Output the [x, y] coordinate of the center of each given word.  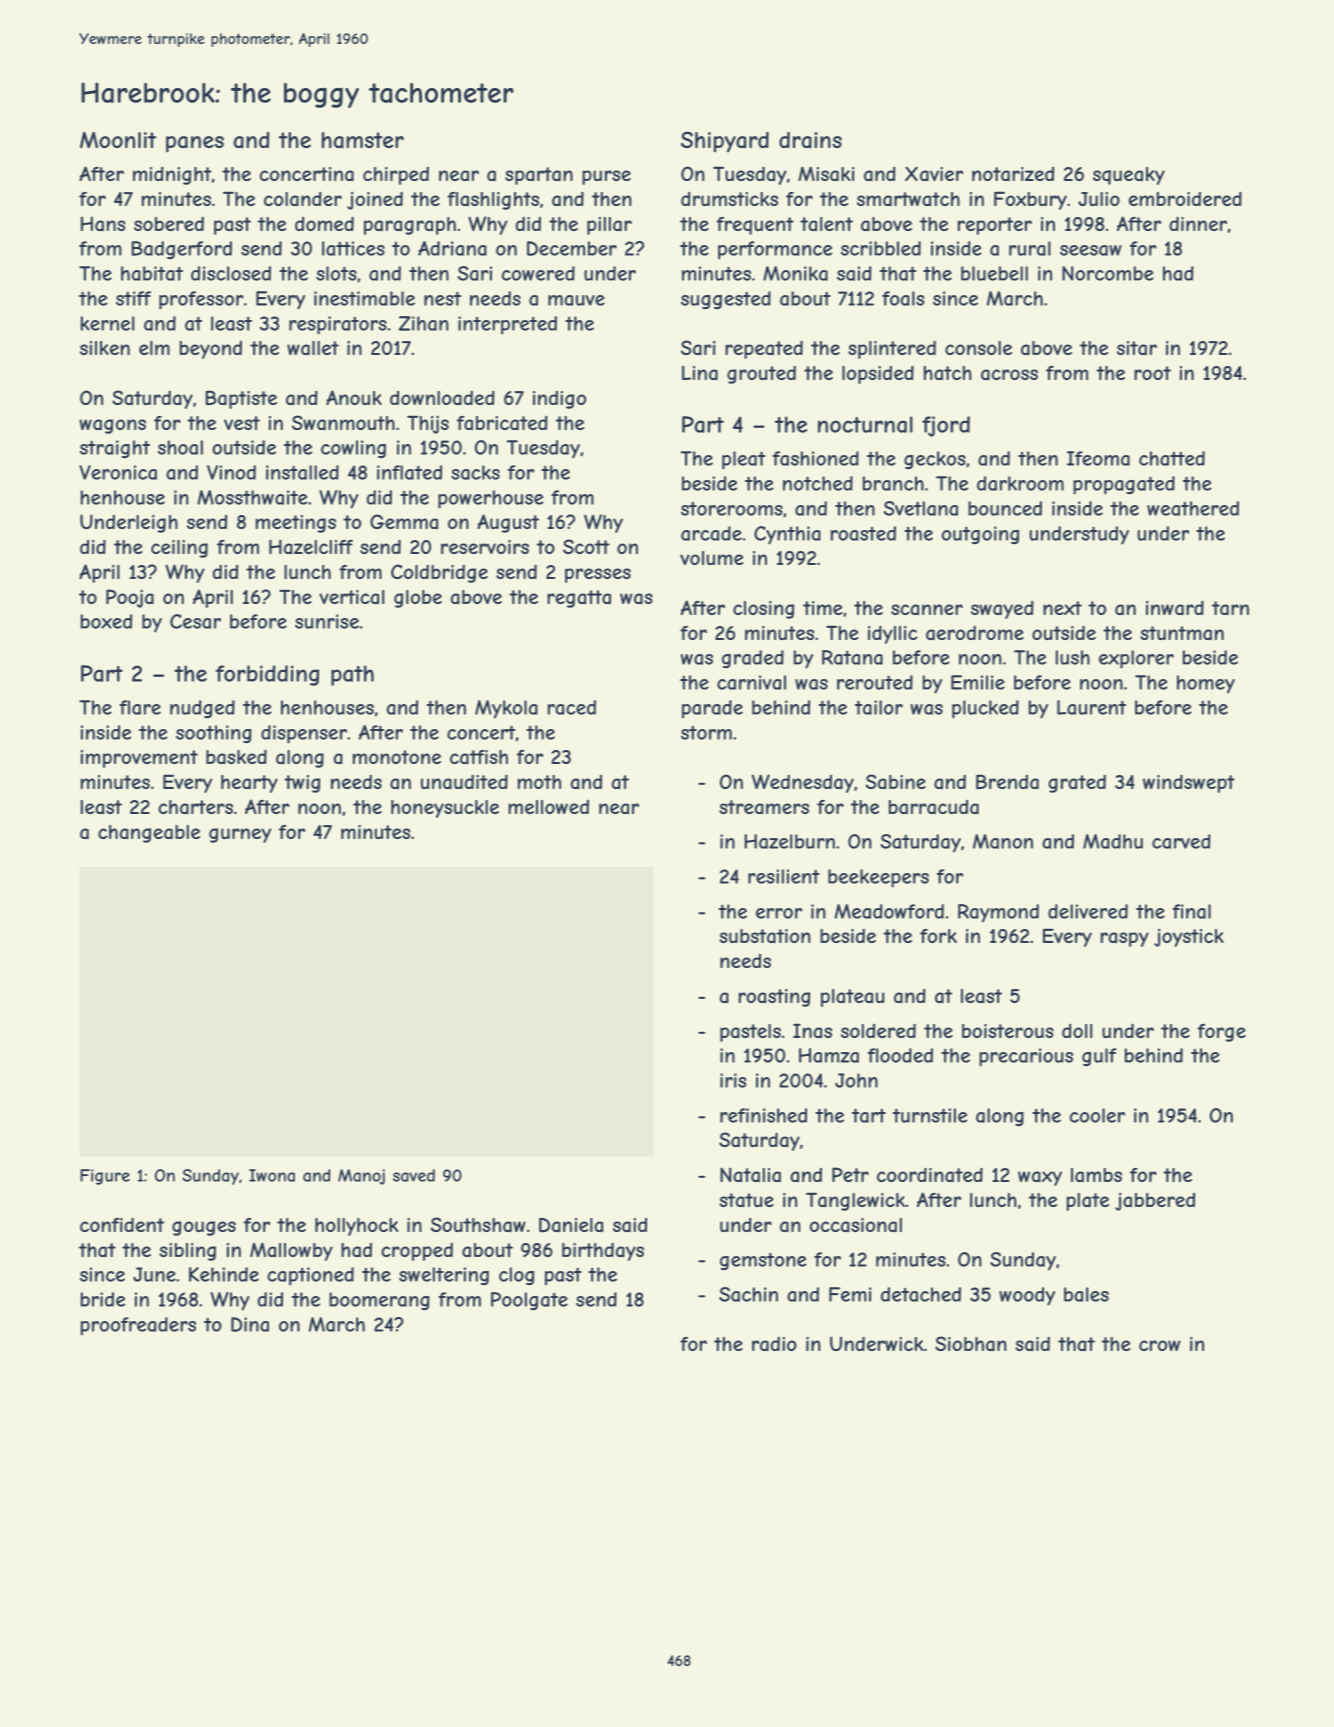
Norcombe [1108, 273]
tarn [1230, 608]
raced [572, 707]
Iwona [272, 1175]
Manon [1003, 841]
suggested [726, 300]
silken [105, 348]
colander [303, 199]
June [154, 1274]
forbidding [267, 675]
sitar [1137, 348]
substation [765, 936]
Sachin [748, 1294]
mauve [576, 300]
